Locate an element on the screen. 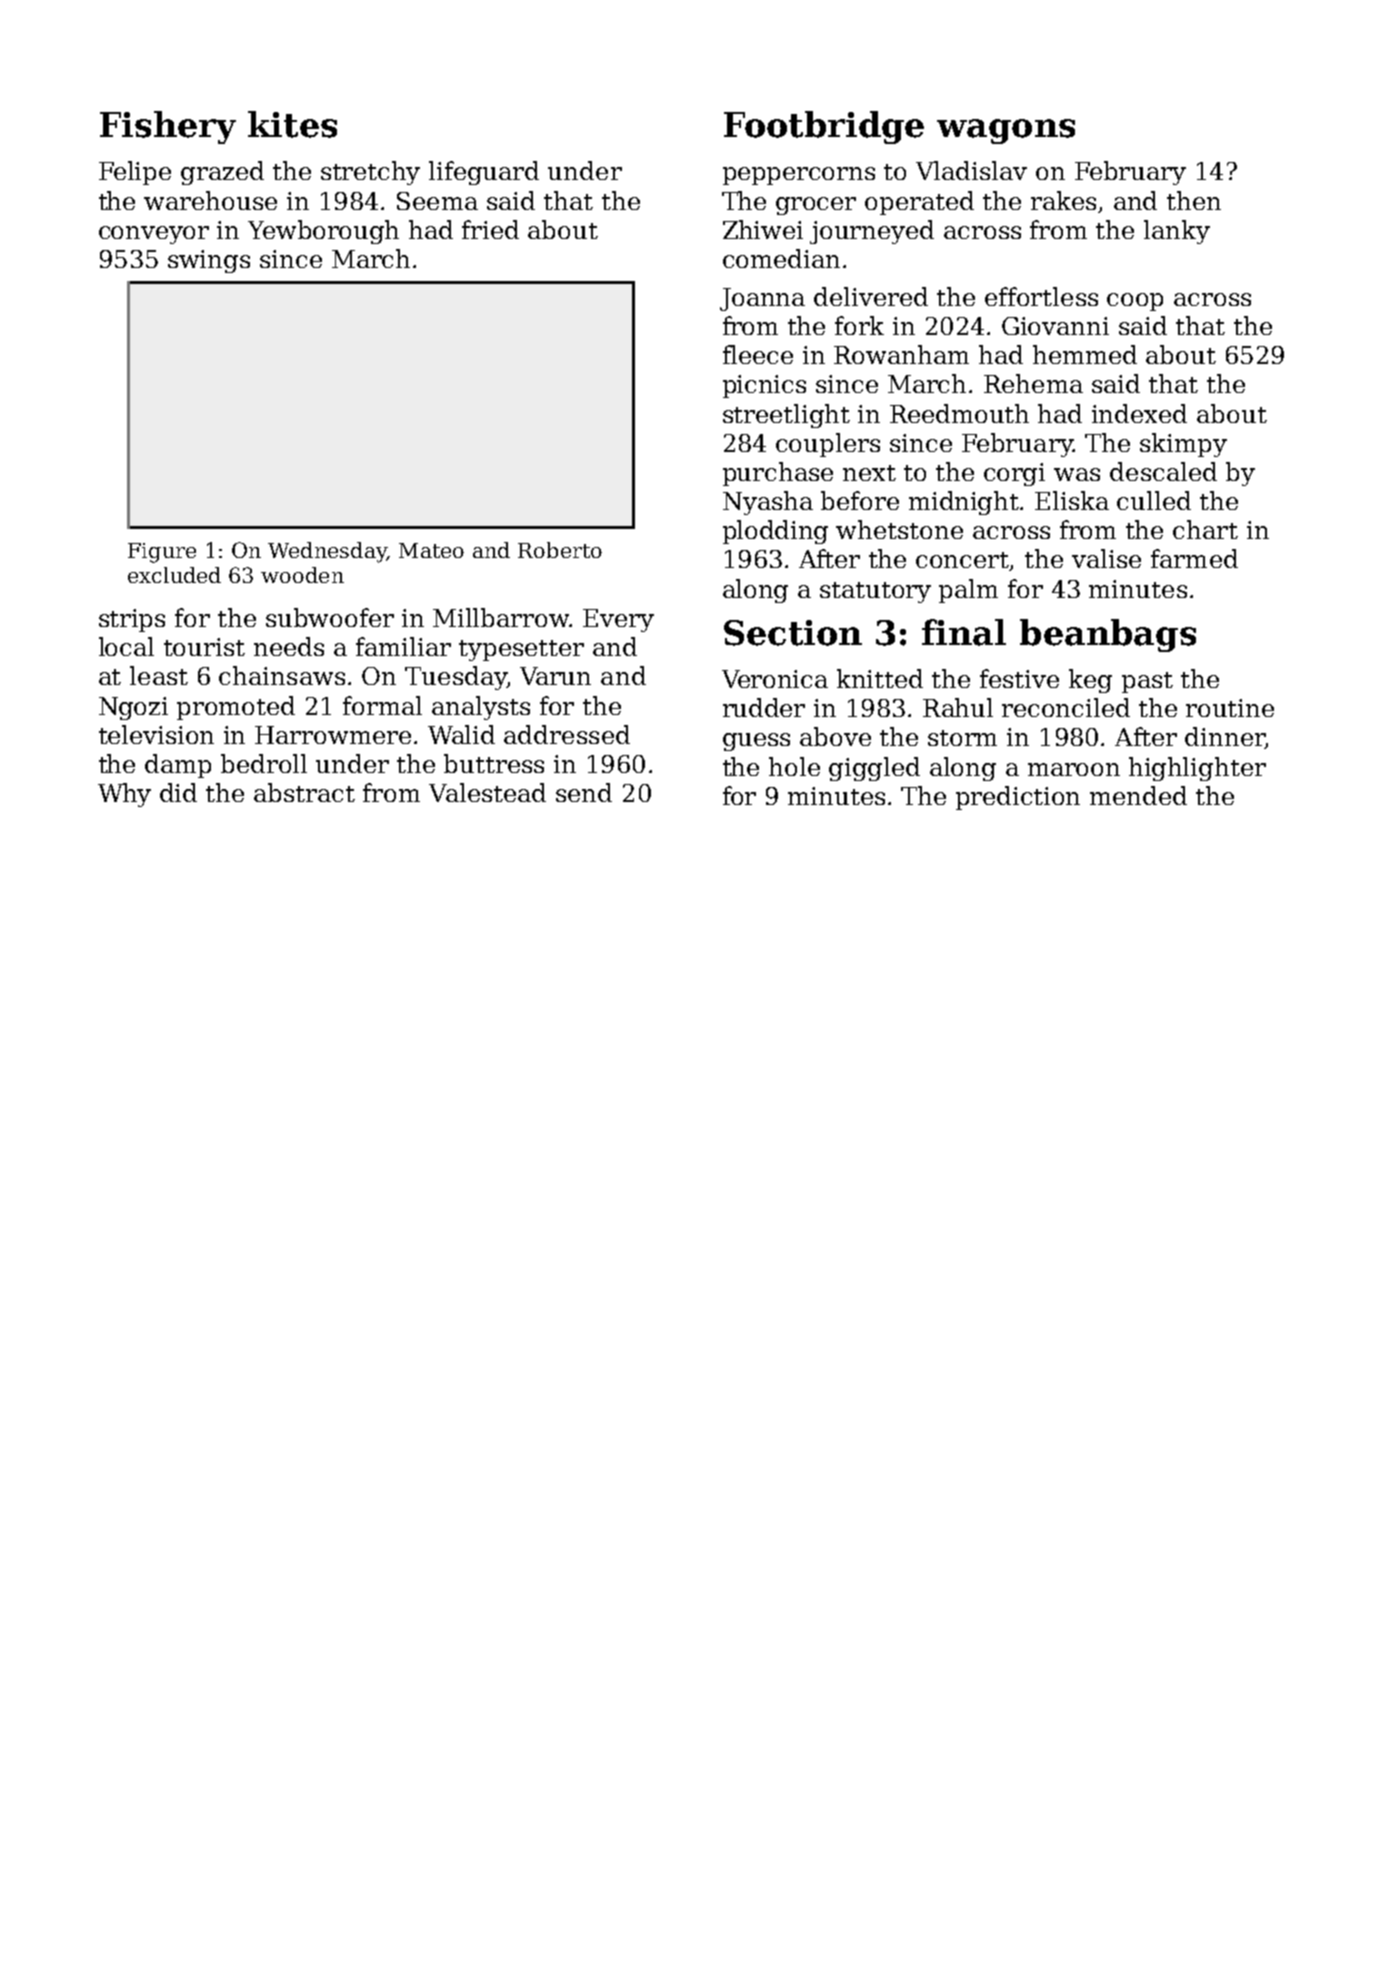 The width and height of the screenshot is (1386, 1969). fleece is located at coordinates (758, 354).
